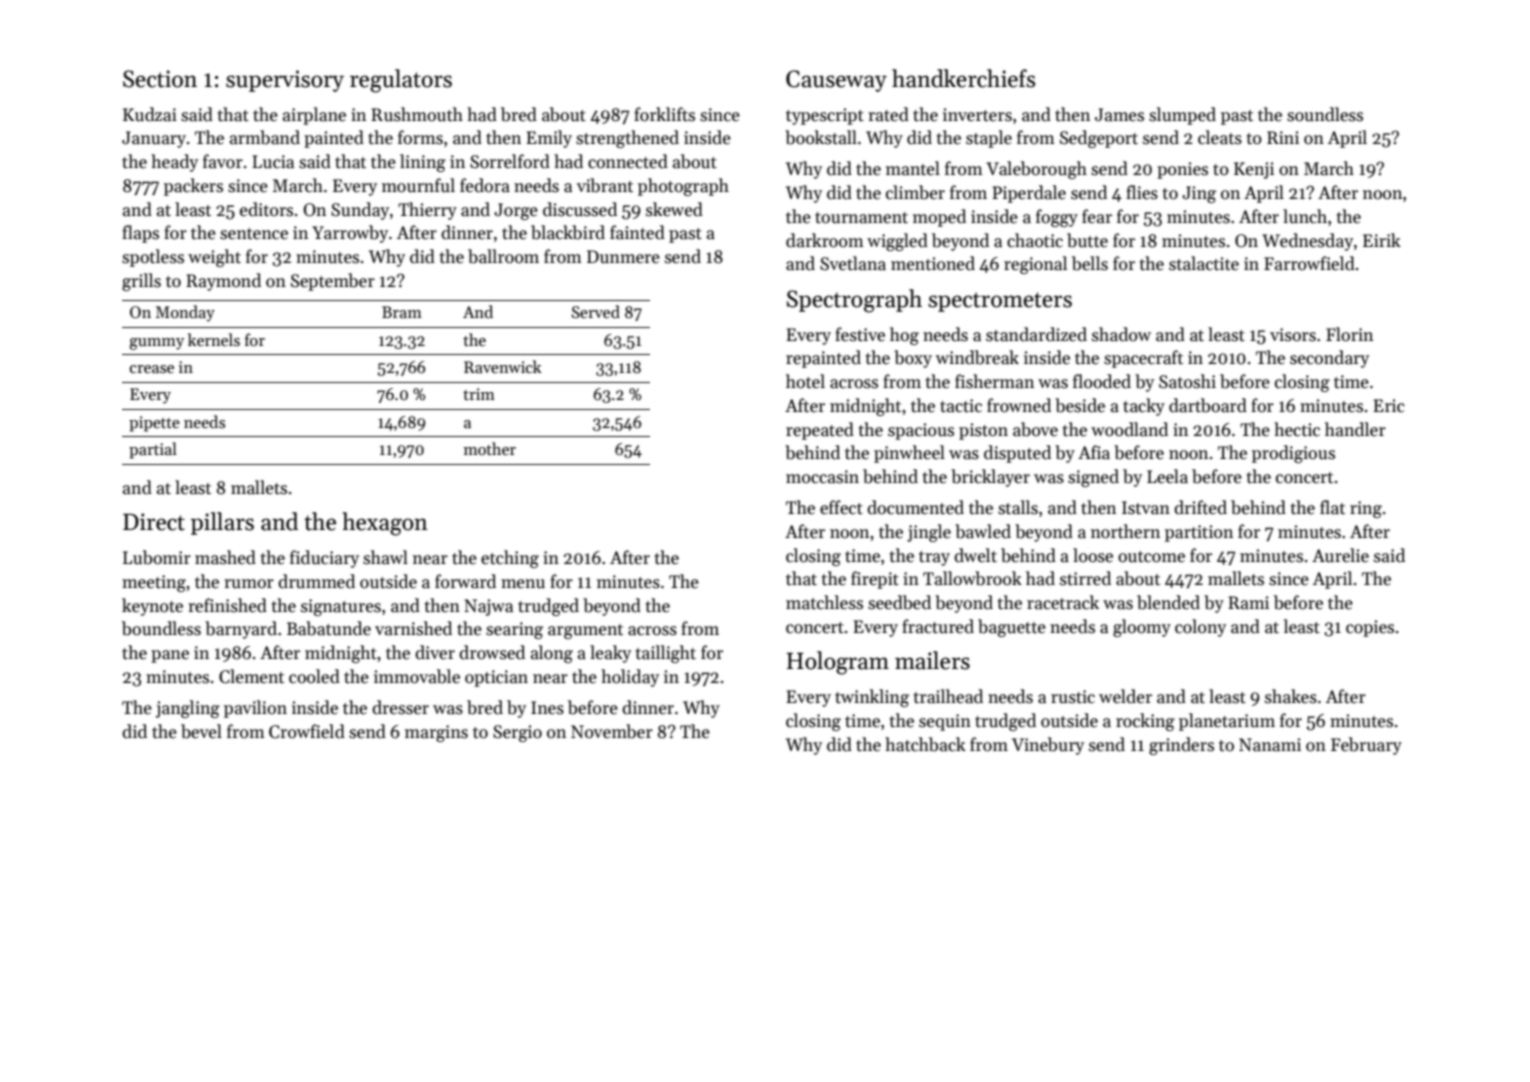 Image resolution: width=1530 pixels, height=1082 pixels. I want to click on slumped, so click(1182, 116).
